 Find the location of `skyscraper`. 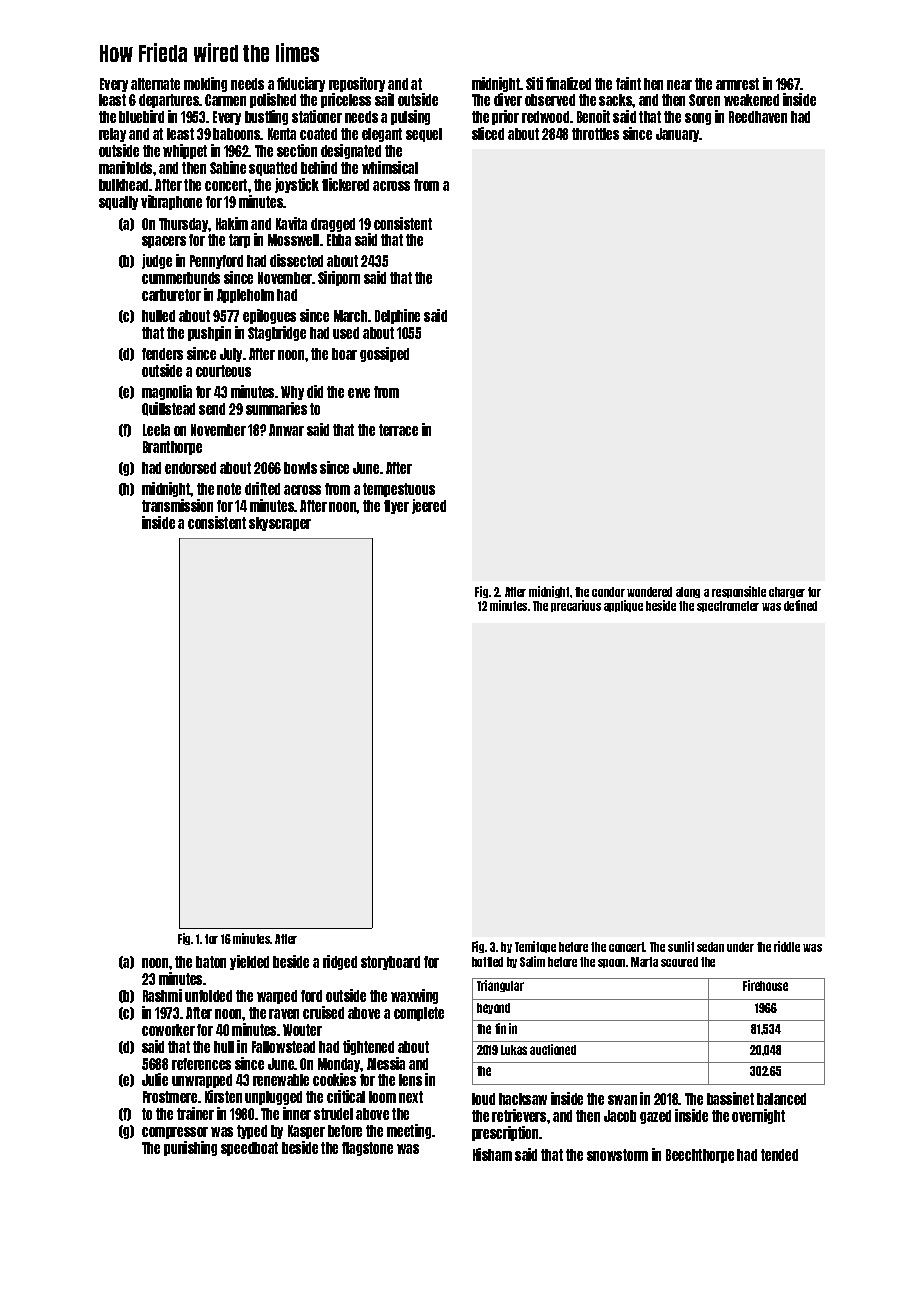

skyscraper is located at coordinates (280, 524).
